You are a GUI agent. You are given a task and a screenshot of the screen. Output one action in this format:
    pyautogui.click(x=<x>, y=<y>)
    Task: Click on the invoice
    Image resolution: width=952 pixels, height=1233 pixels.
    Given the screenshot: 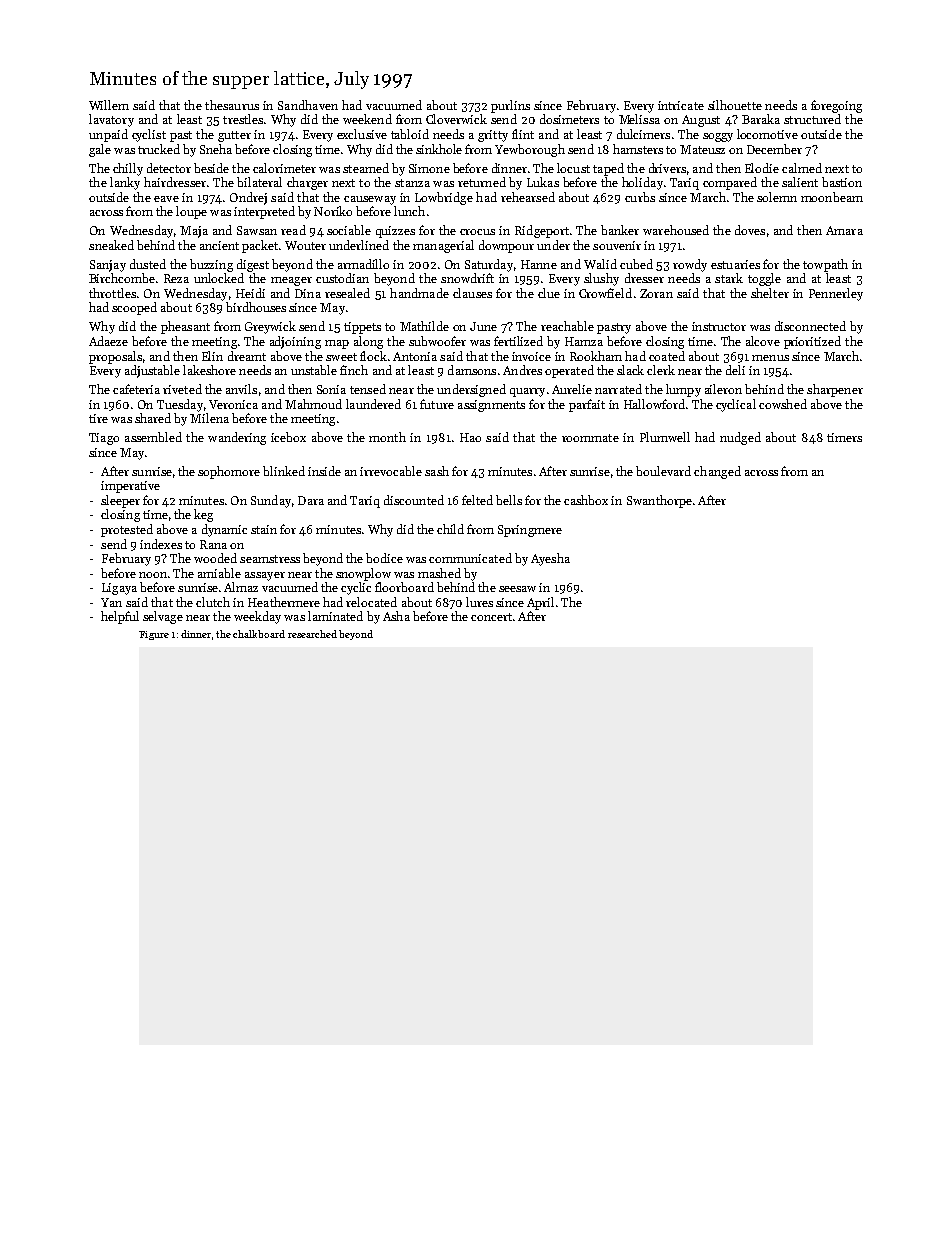 What is the action you would take?
    pyautogui.click(x=531, y=356)
